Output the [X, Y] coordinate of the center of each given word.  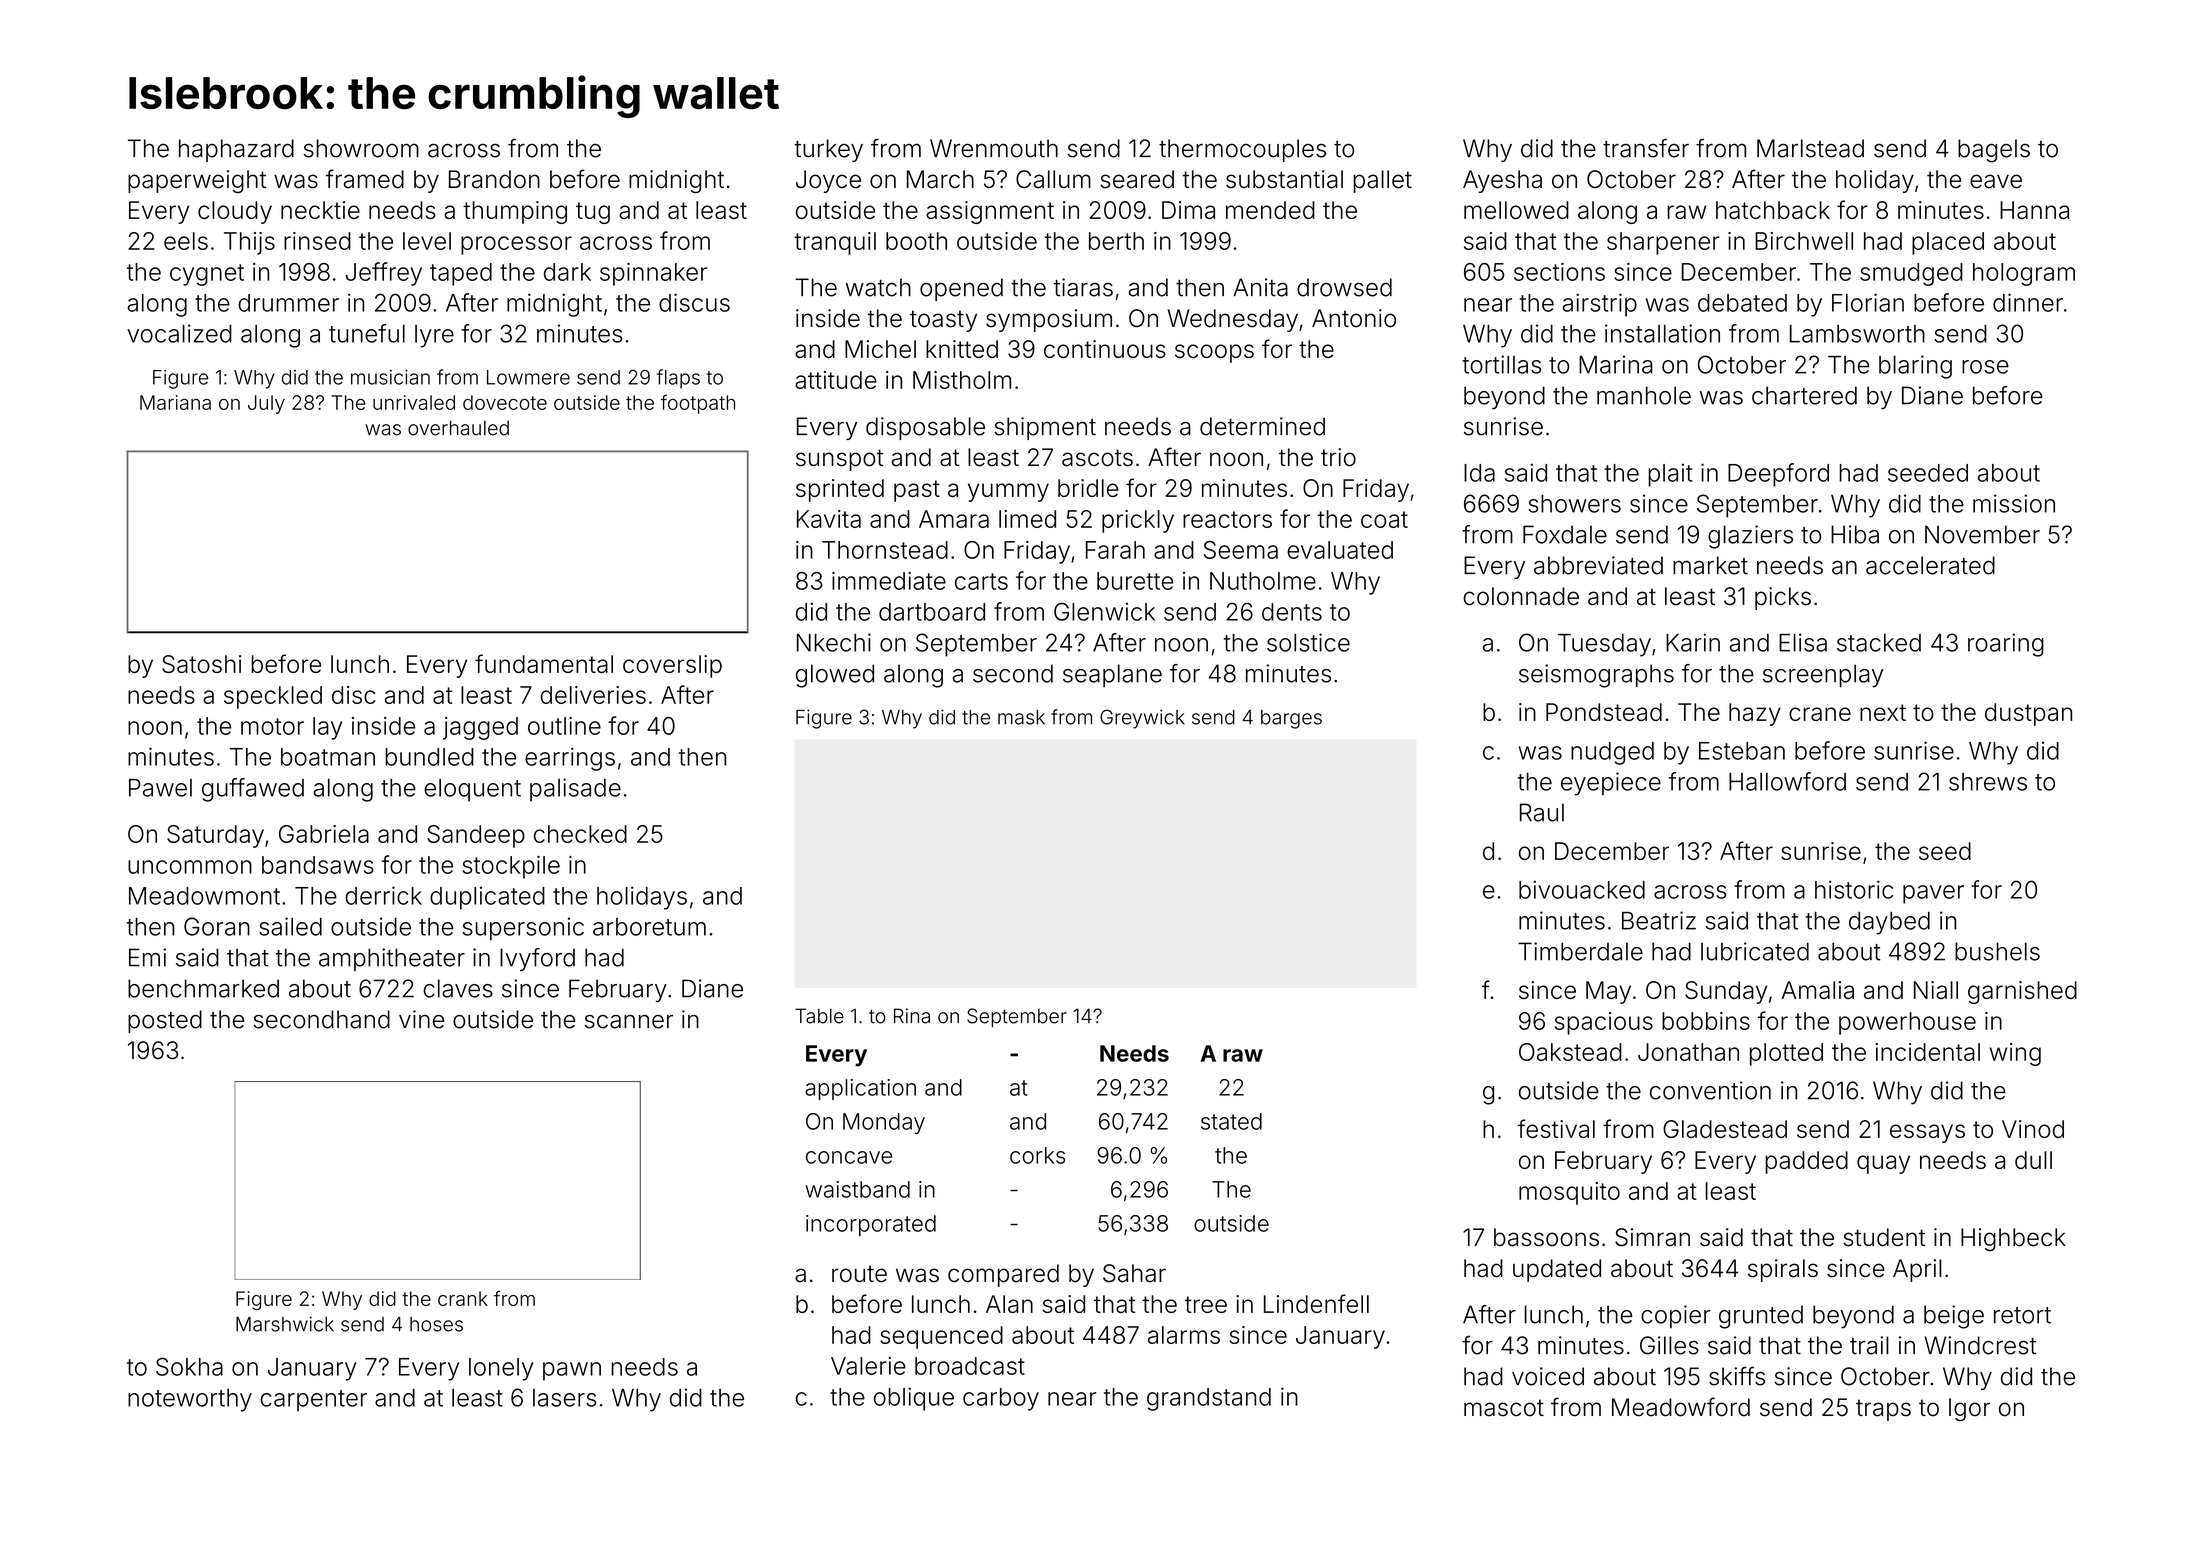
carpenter [313, 1401]
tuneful [367, 333]
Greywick [1142, 719]
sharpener [1663, 243]
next [1883, 712]
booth [916, 241]
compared [1003, 1275]
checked [580, 834]
